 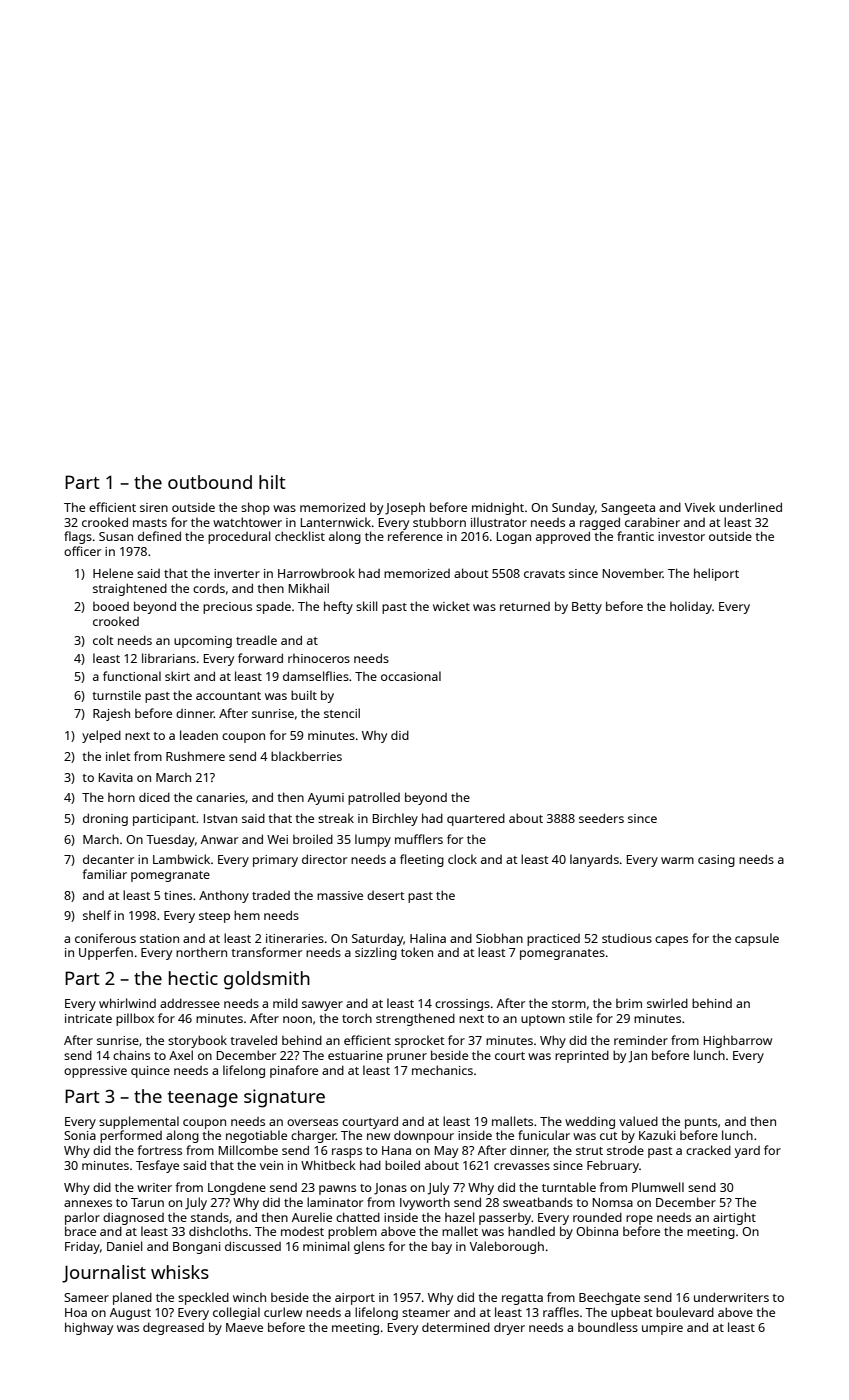 I want to click on determined, so click(x=456, y=1327).
